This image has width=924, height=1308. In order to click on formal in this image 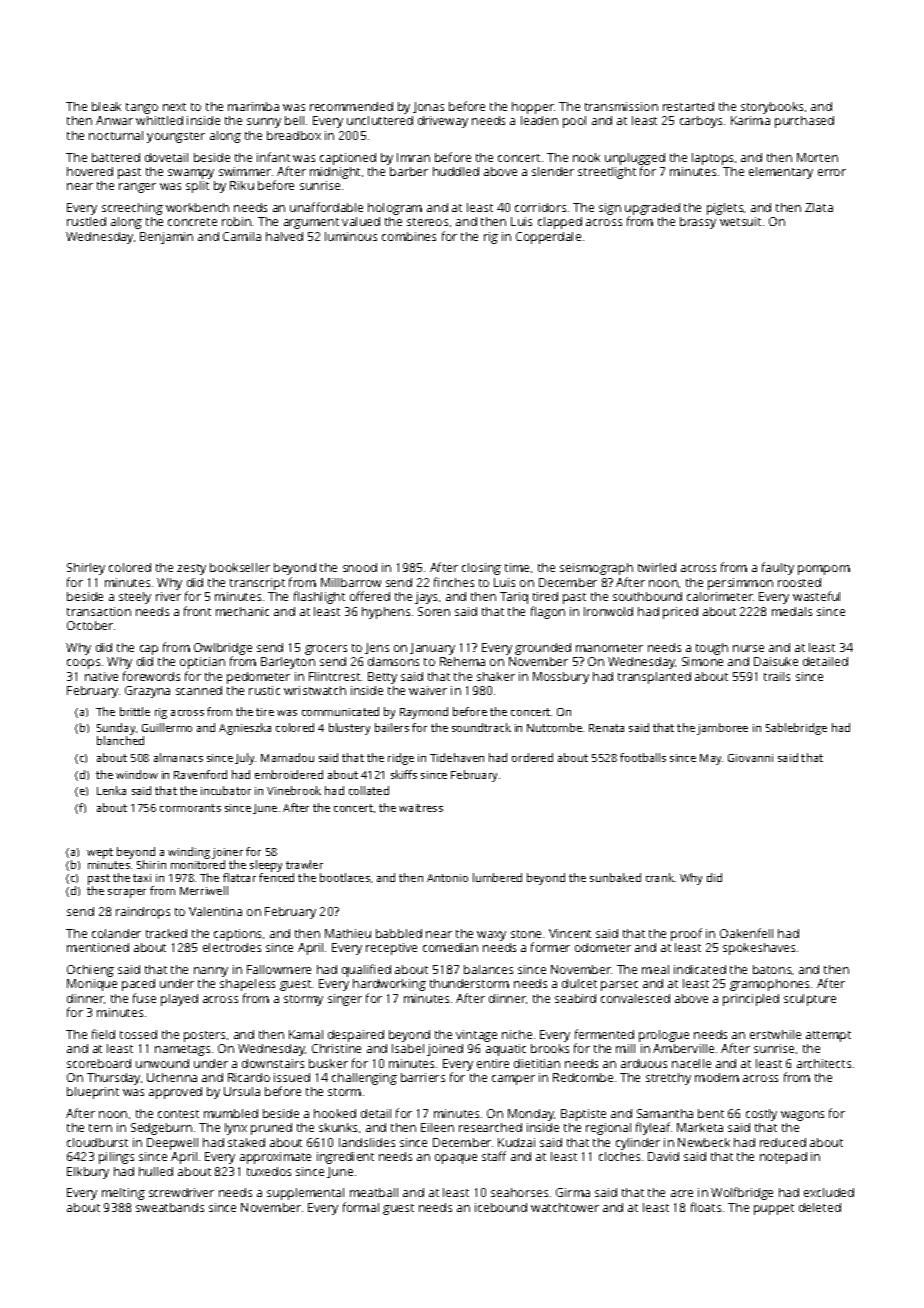, I will do `click(361, 1207)`.
